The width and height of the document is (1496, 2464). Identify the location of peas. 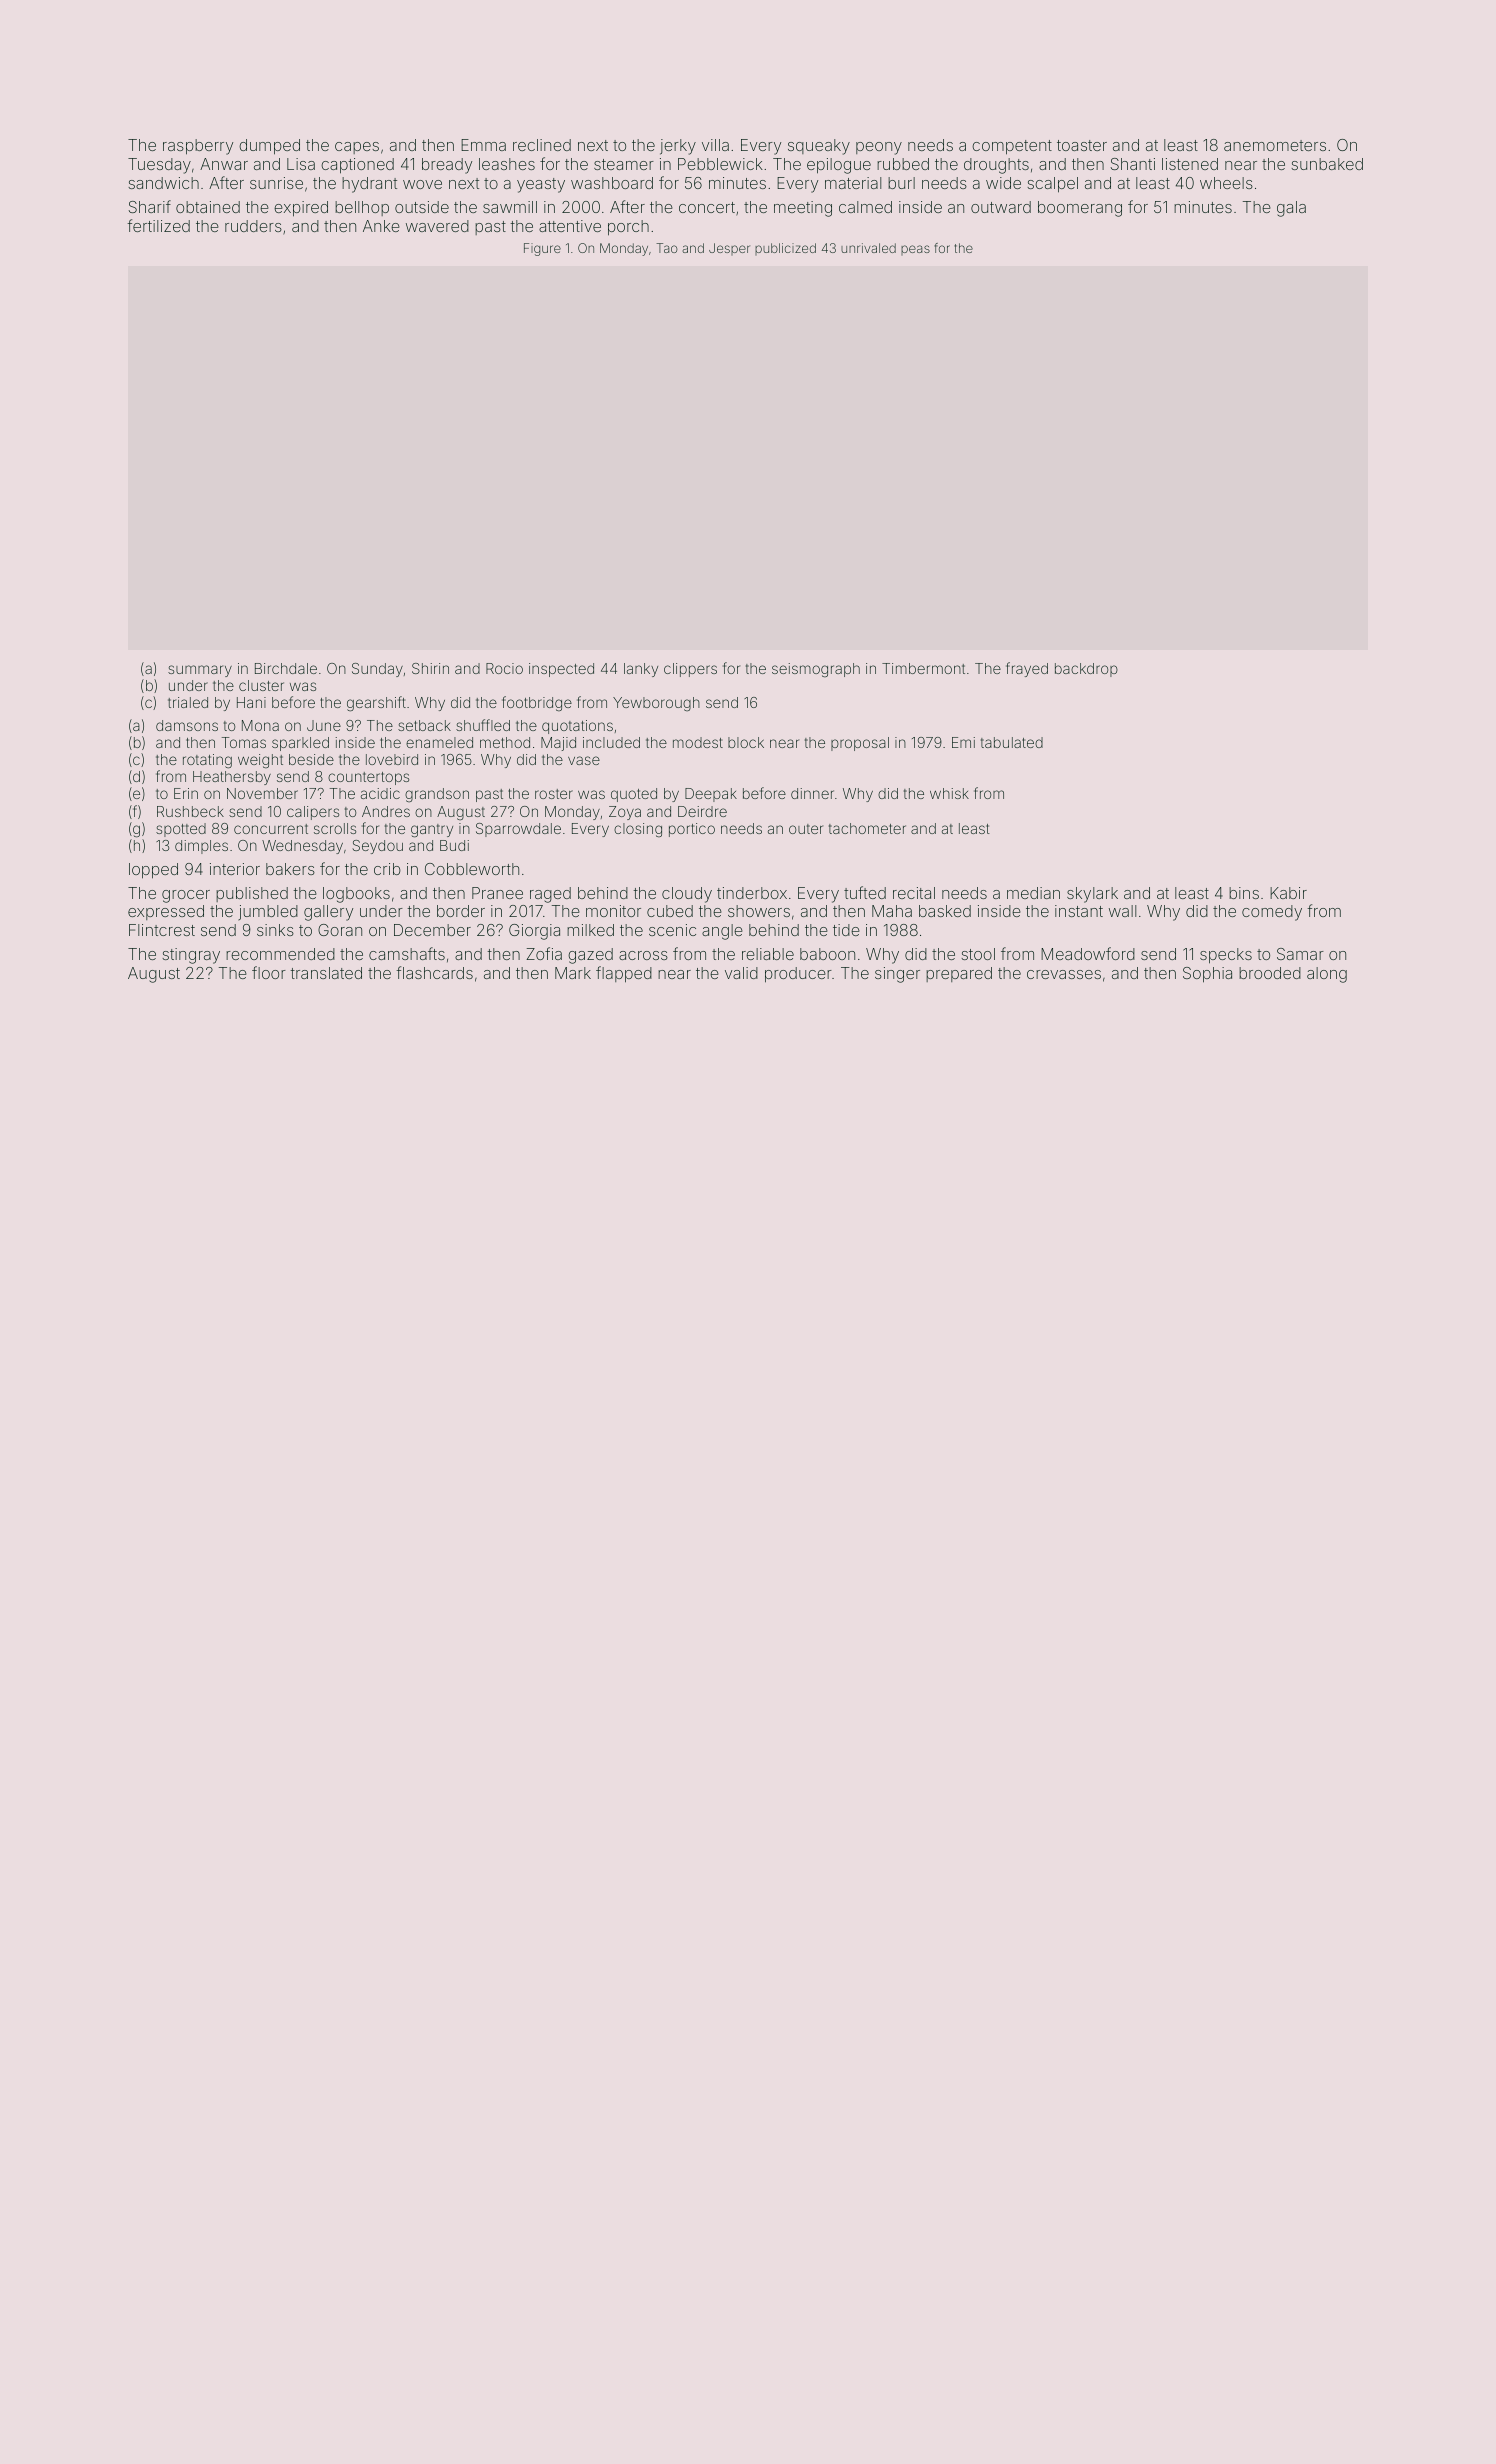
(915, 250).
